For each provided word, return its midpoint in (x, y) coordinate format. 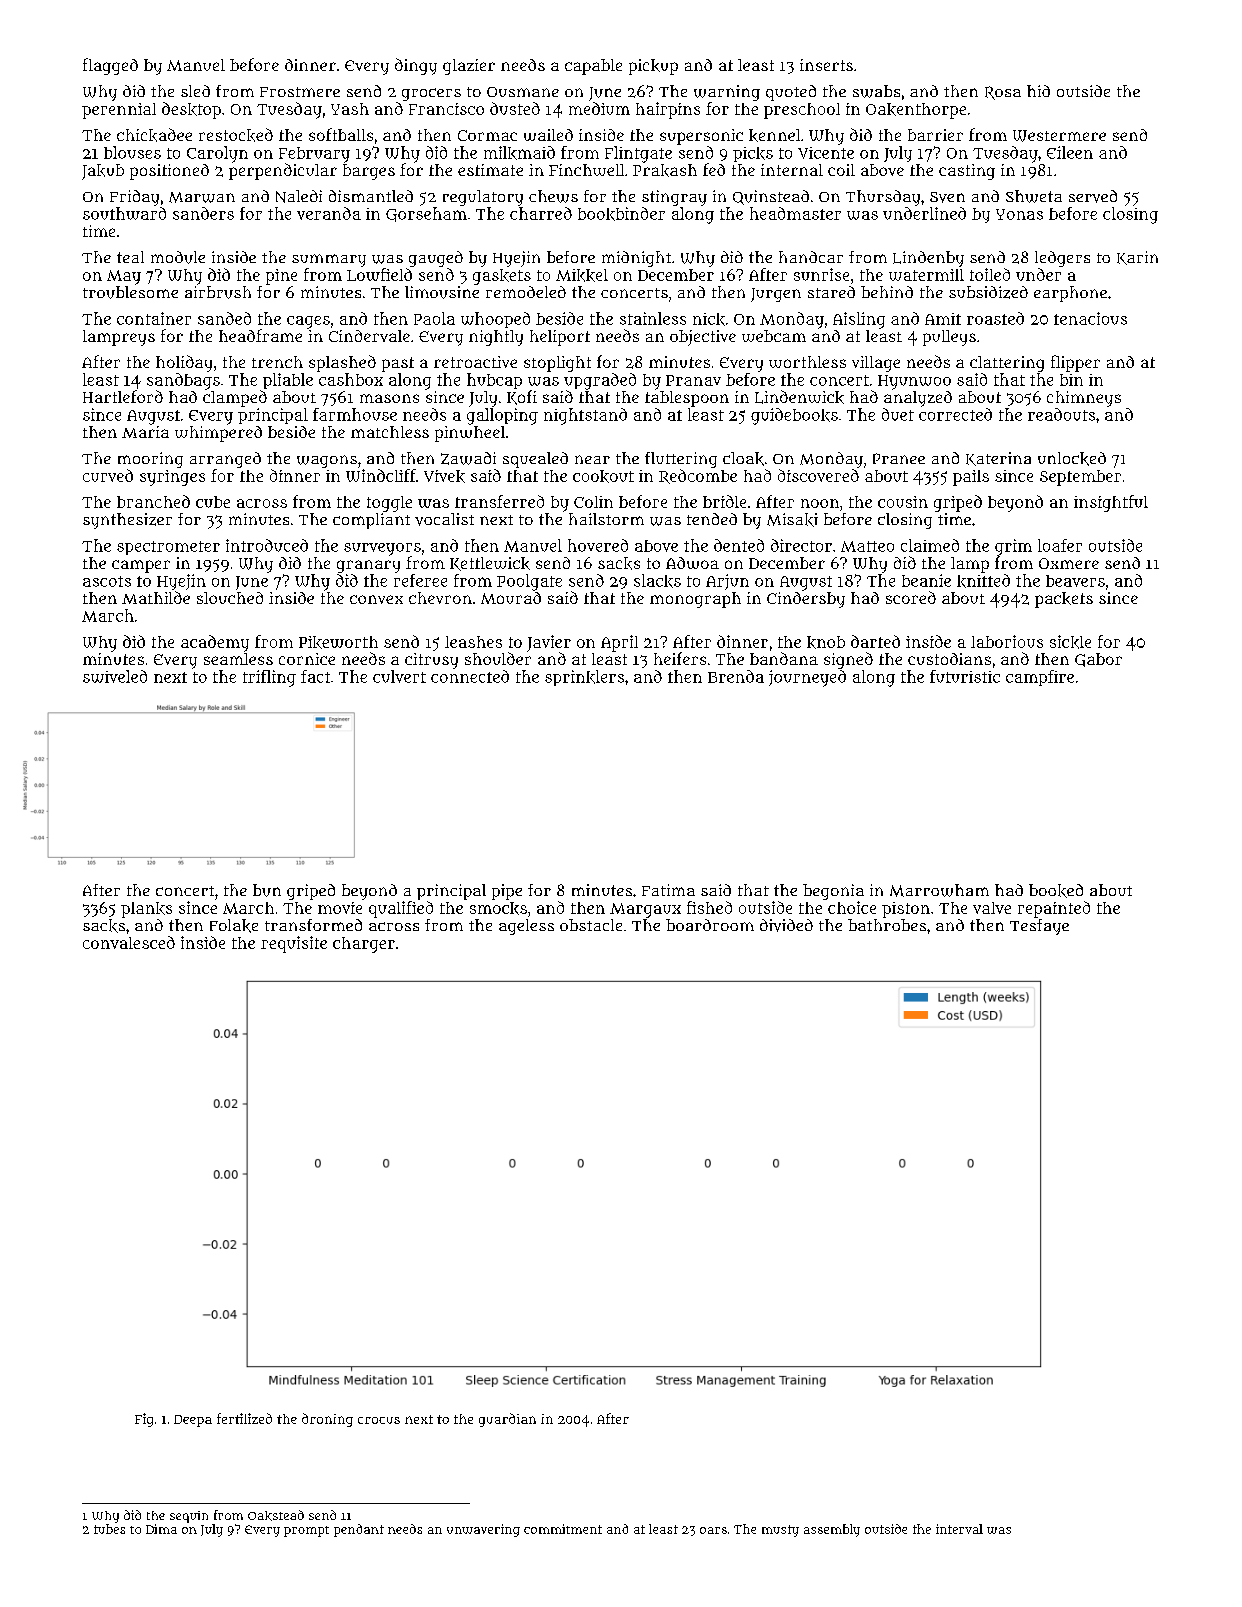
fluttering (681, 460)
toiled (990, 274)
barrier (935, 135)
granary (368, 566)
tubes (109, 1529)
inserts (826, 65)
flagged (110, 66)
